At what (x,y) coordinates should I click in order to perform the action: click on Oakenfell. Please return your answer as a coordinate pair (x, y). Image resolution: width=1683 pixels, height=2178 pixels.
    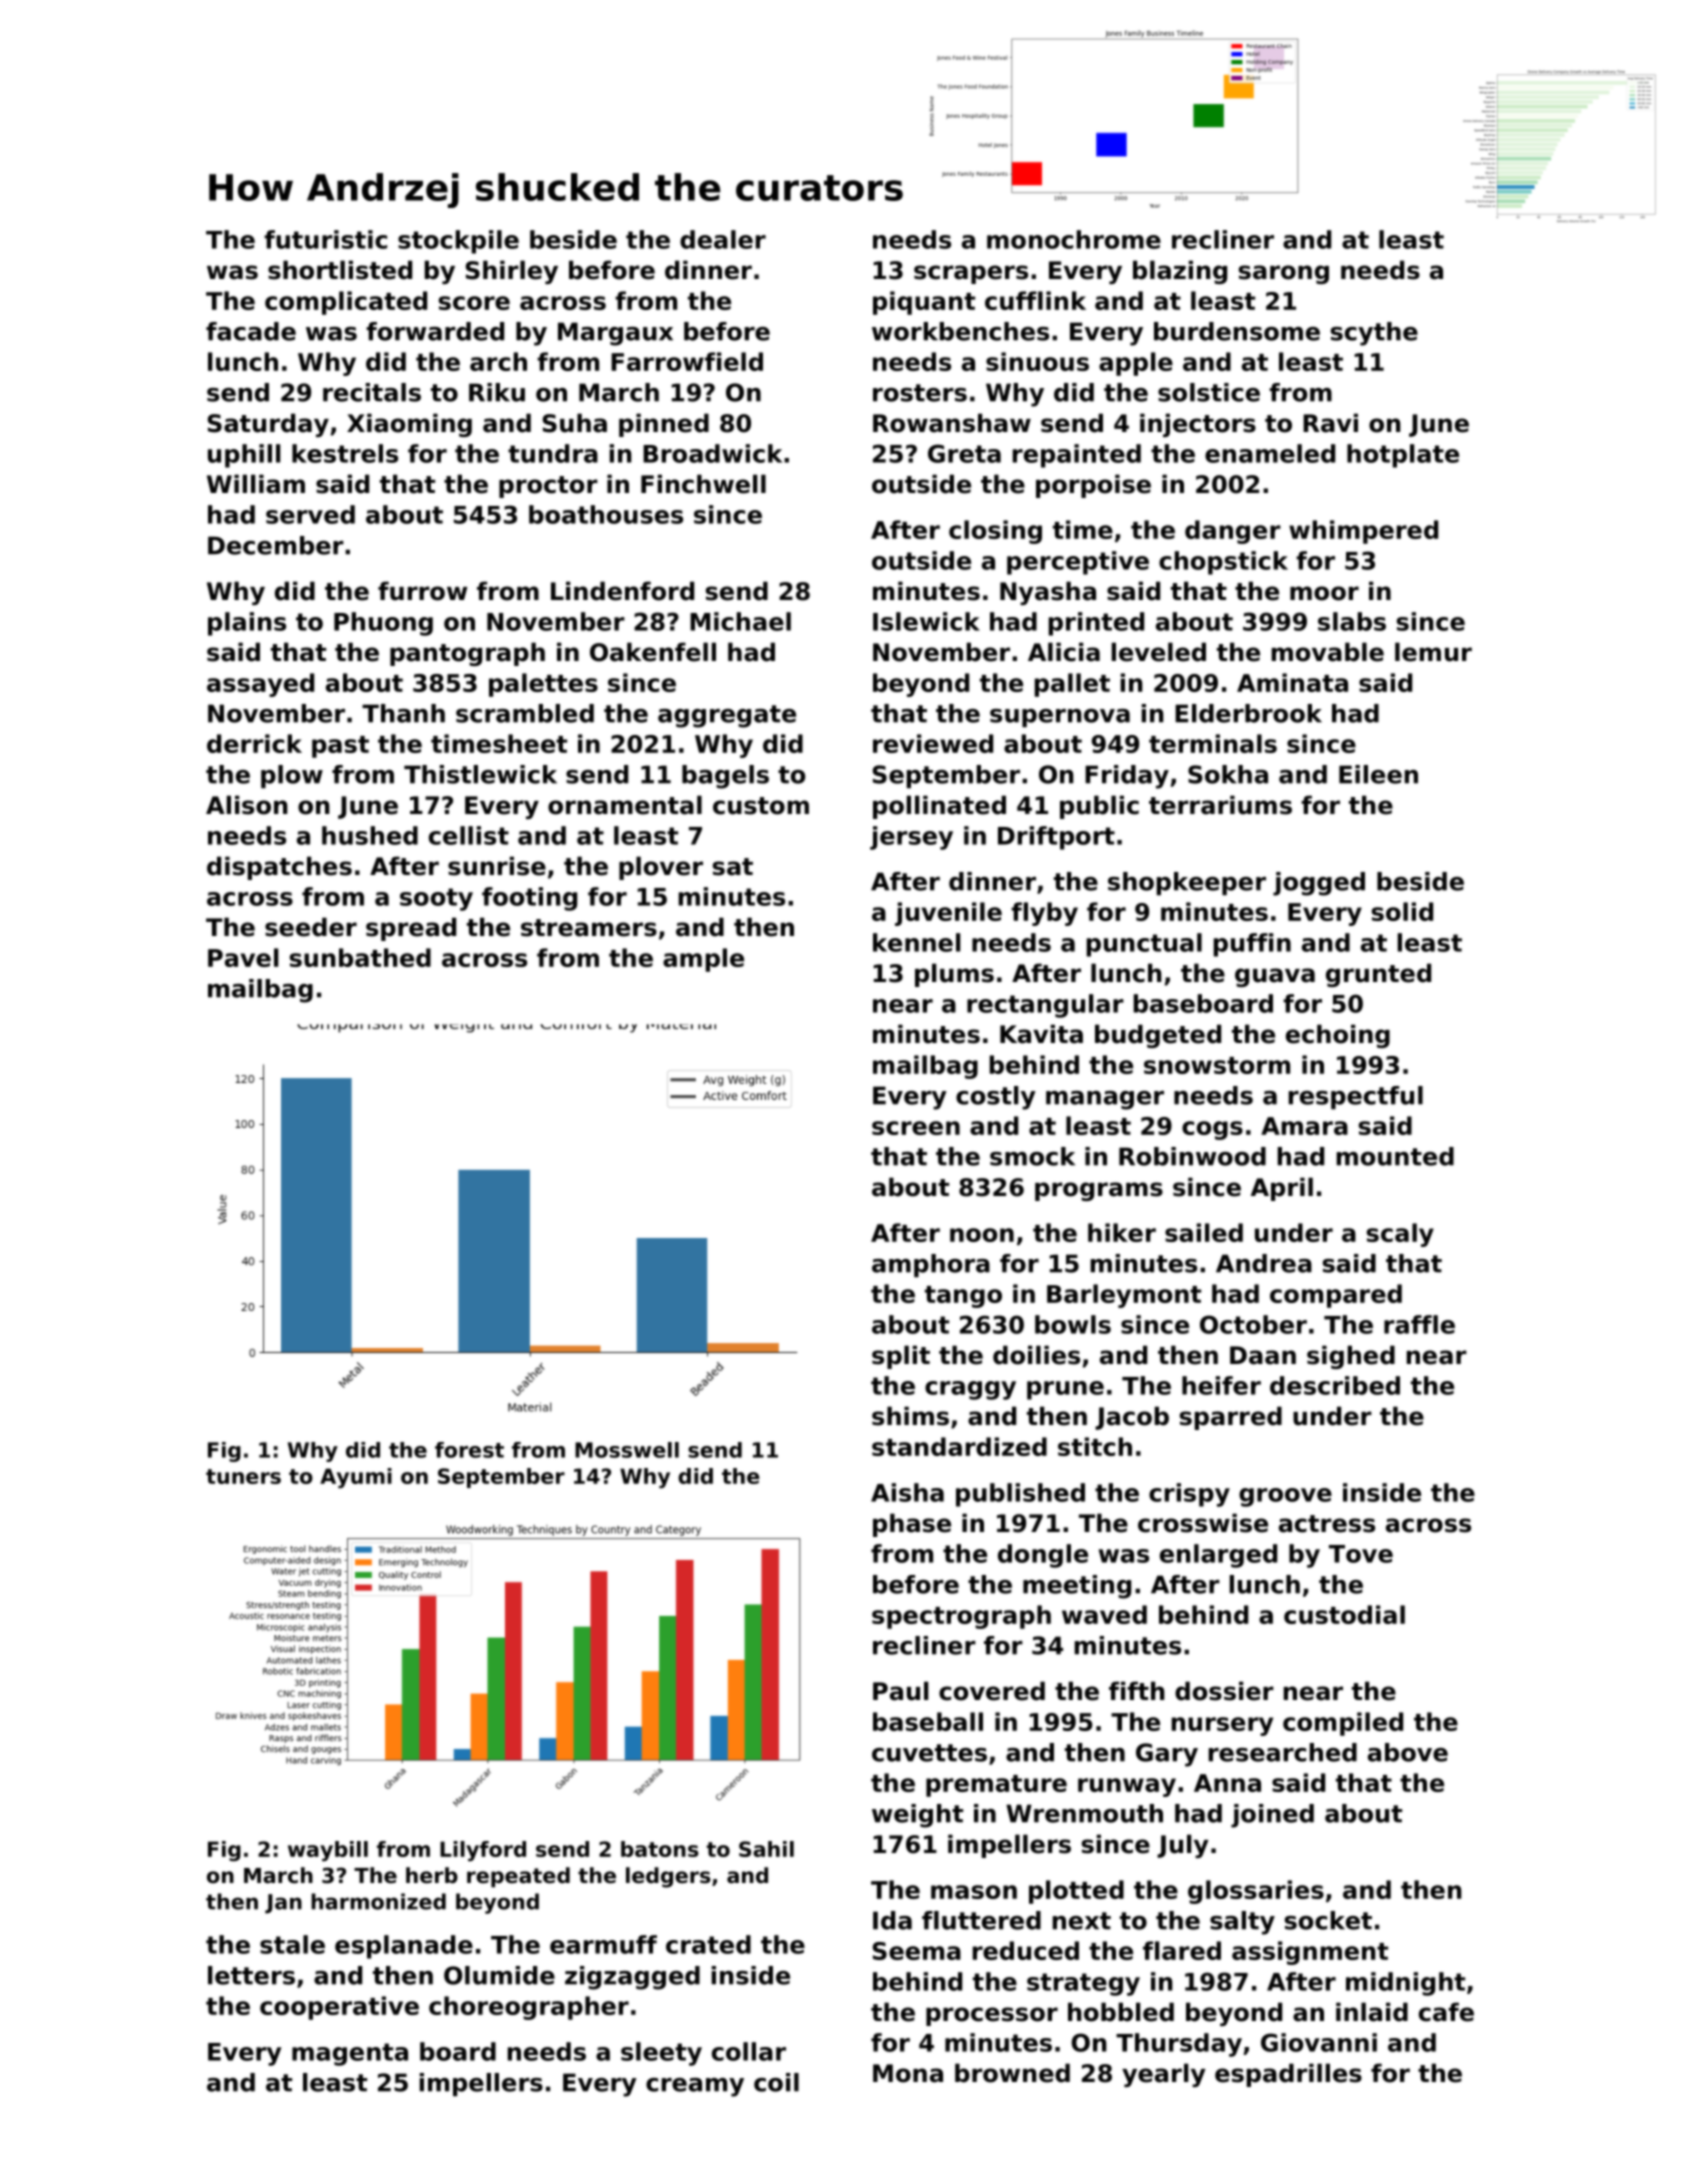
    Looking at the image, I should click on (653, 652).
